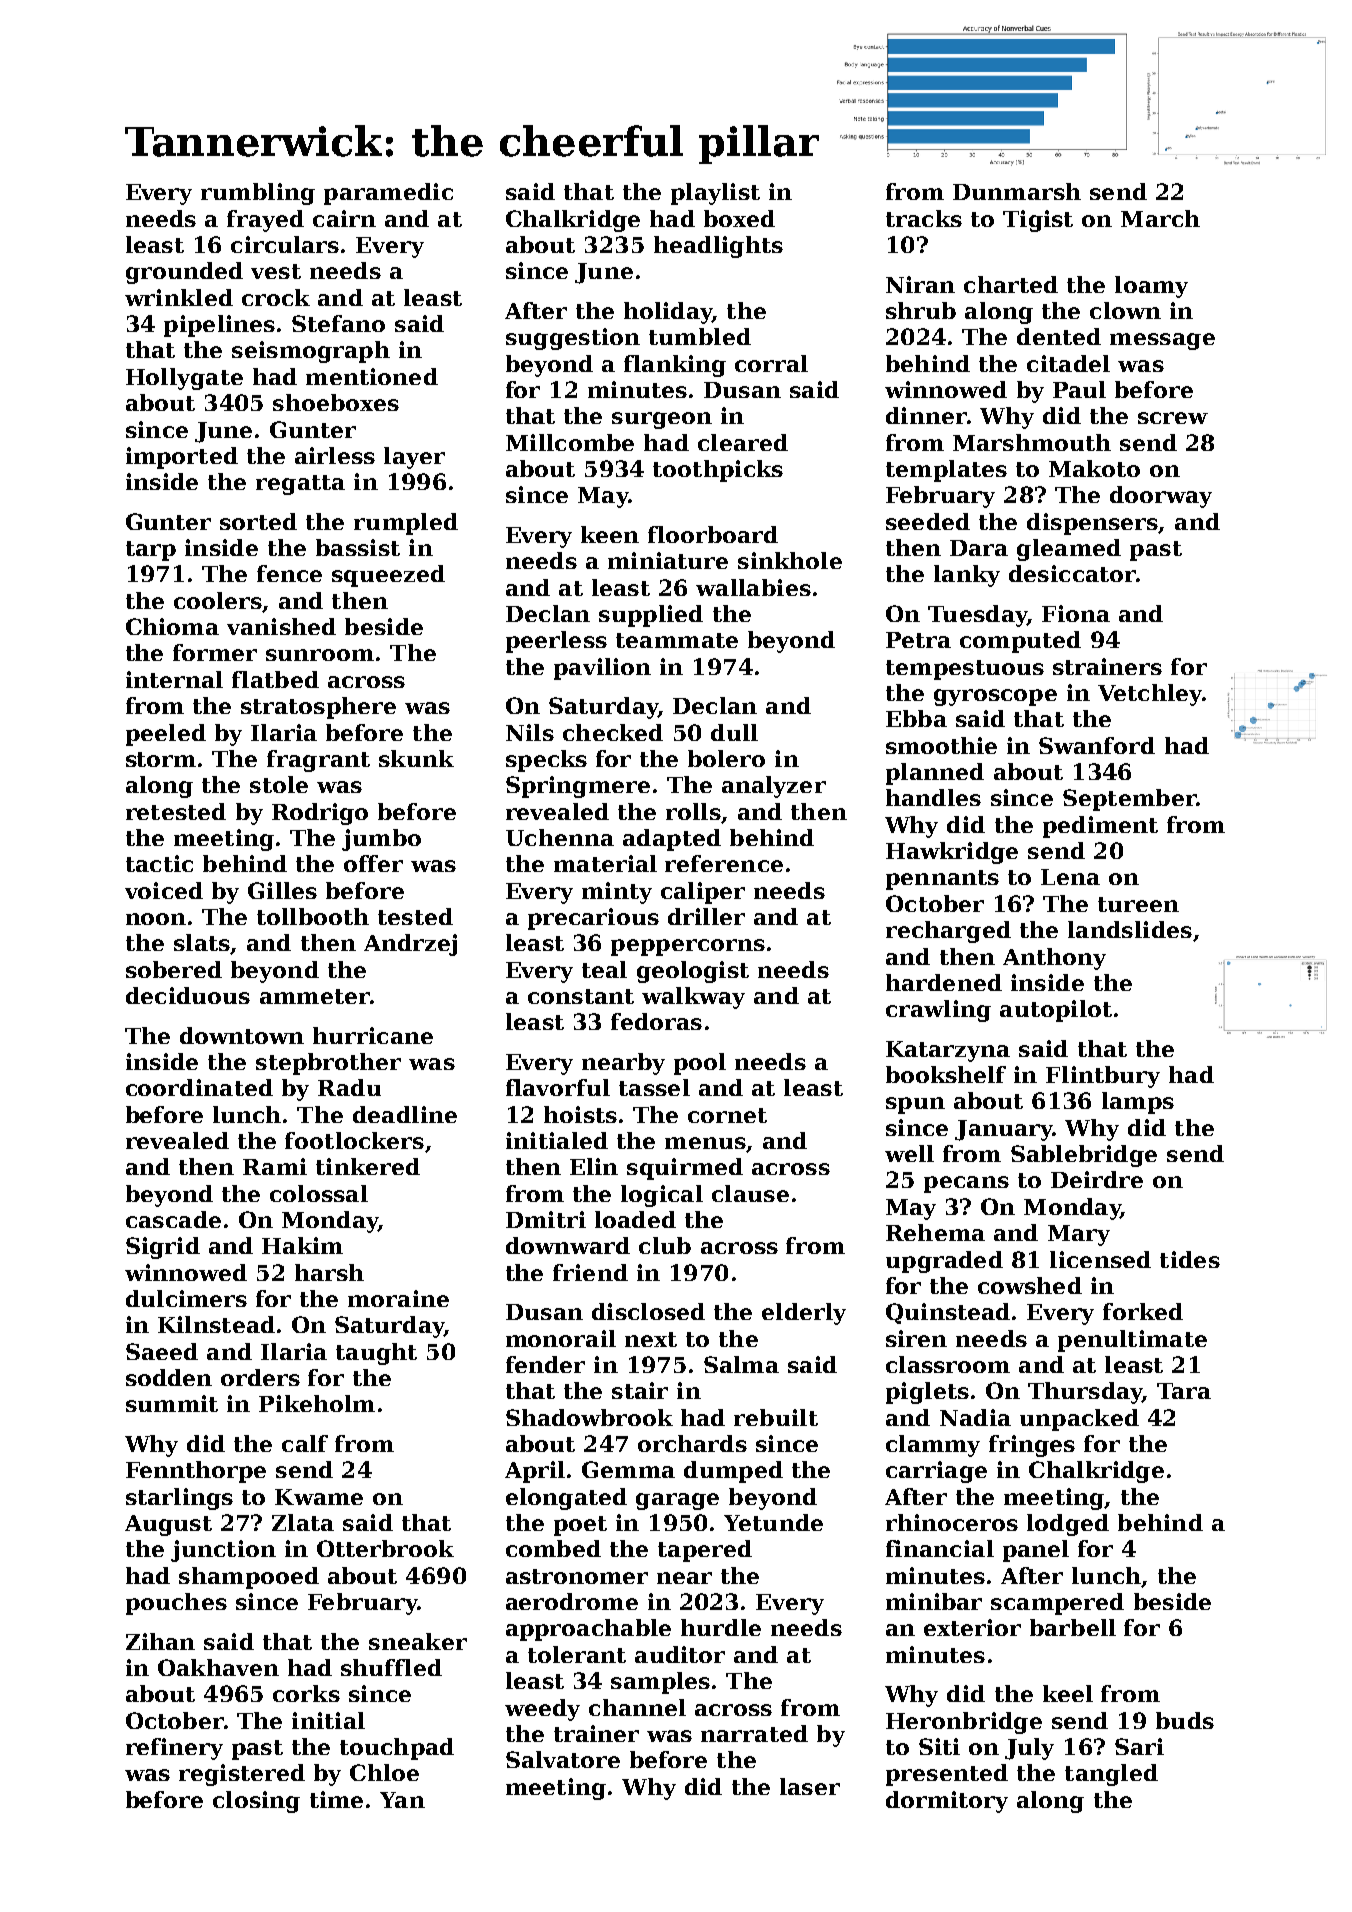 This document has width=1352, height=1912. Describe the element at coordinates (810, 1786) in the document. I see `laser` at that location.
